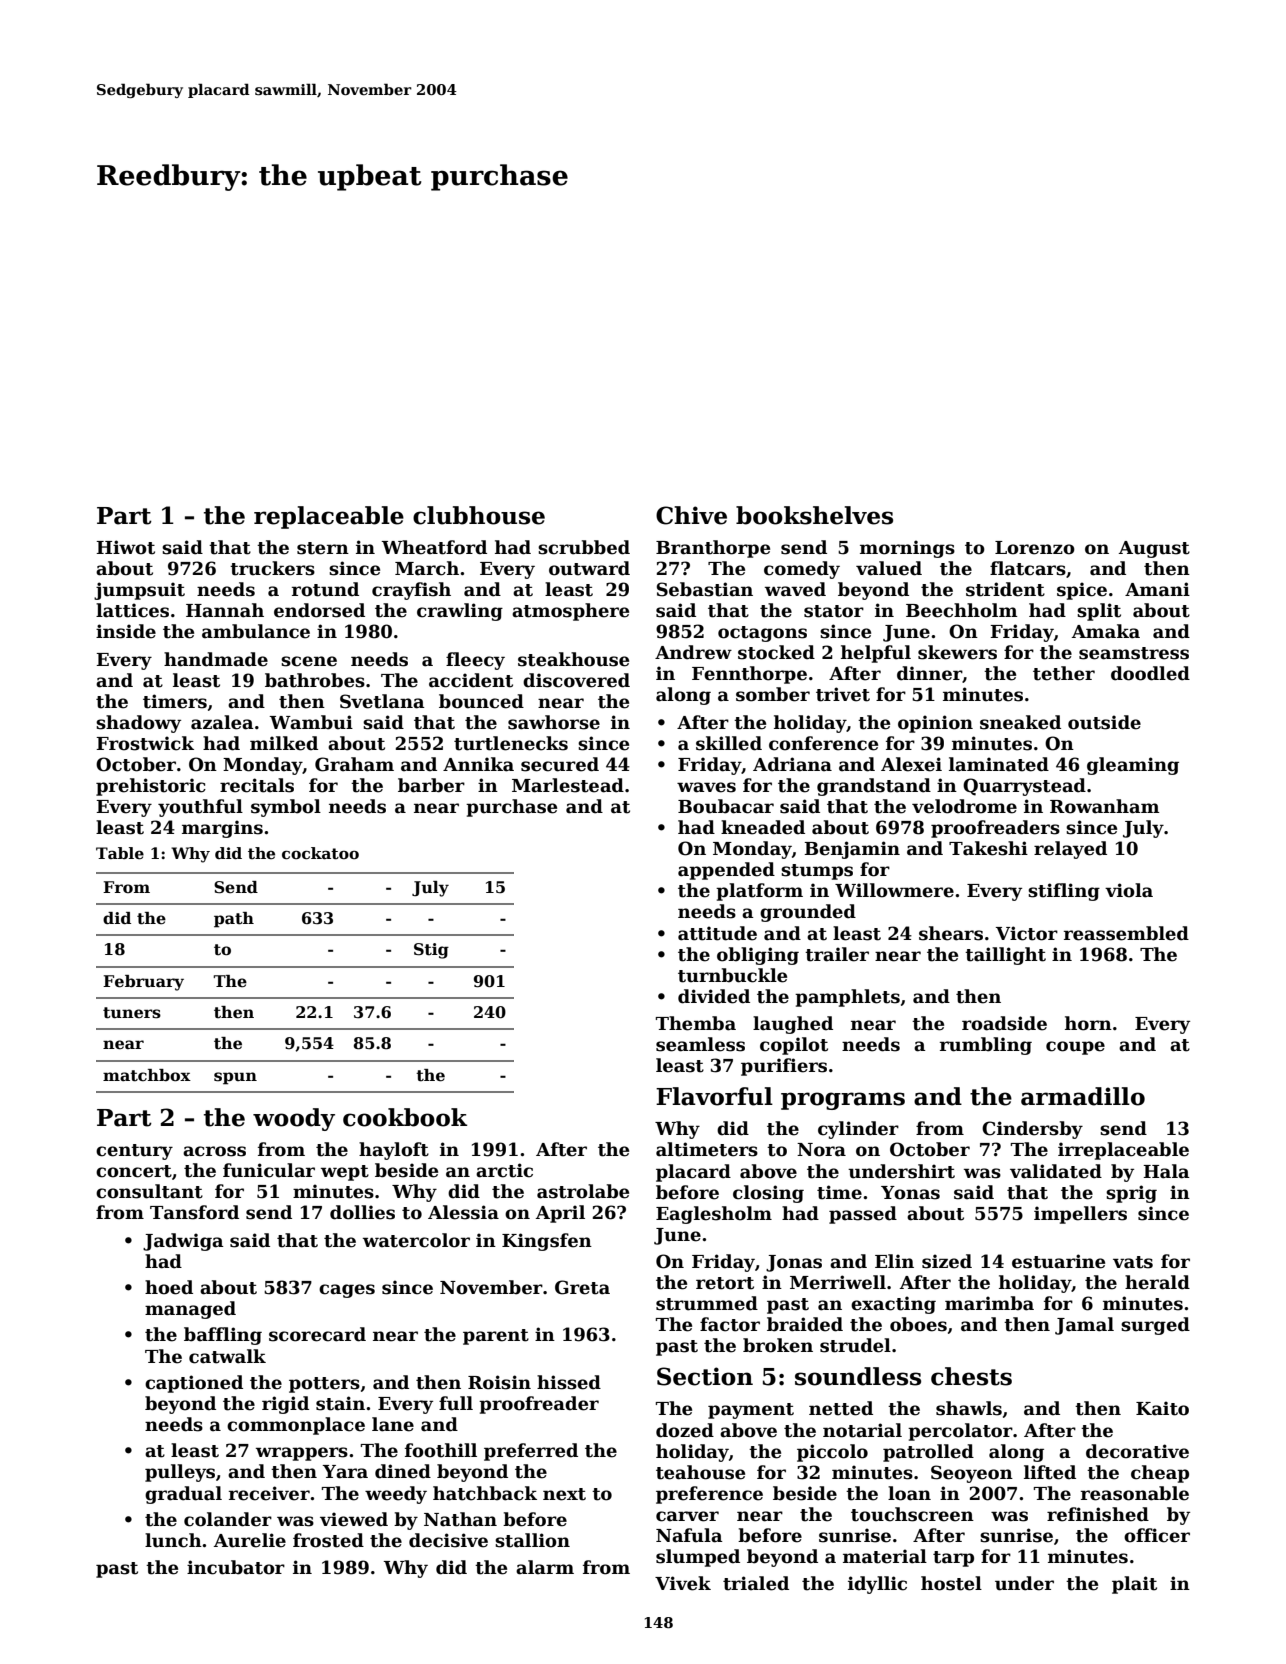  Describe the element at coordinates (691, 515) in the document. I see `Chive` at that location.
